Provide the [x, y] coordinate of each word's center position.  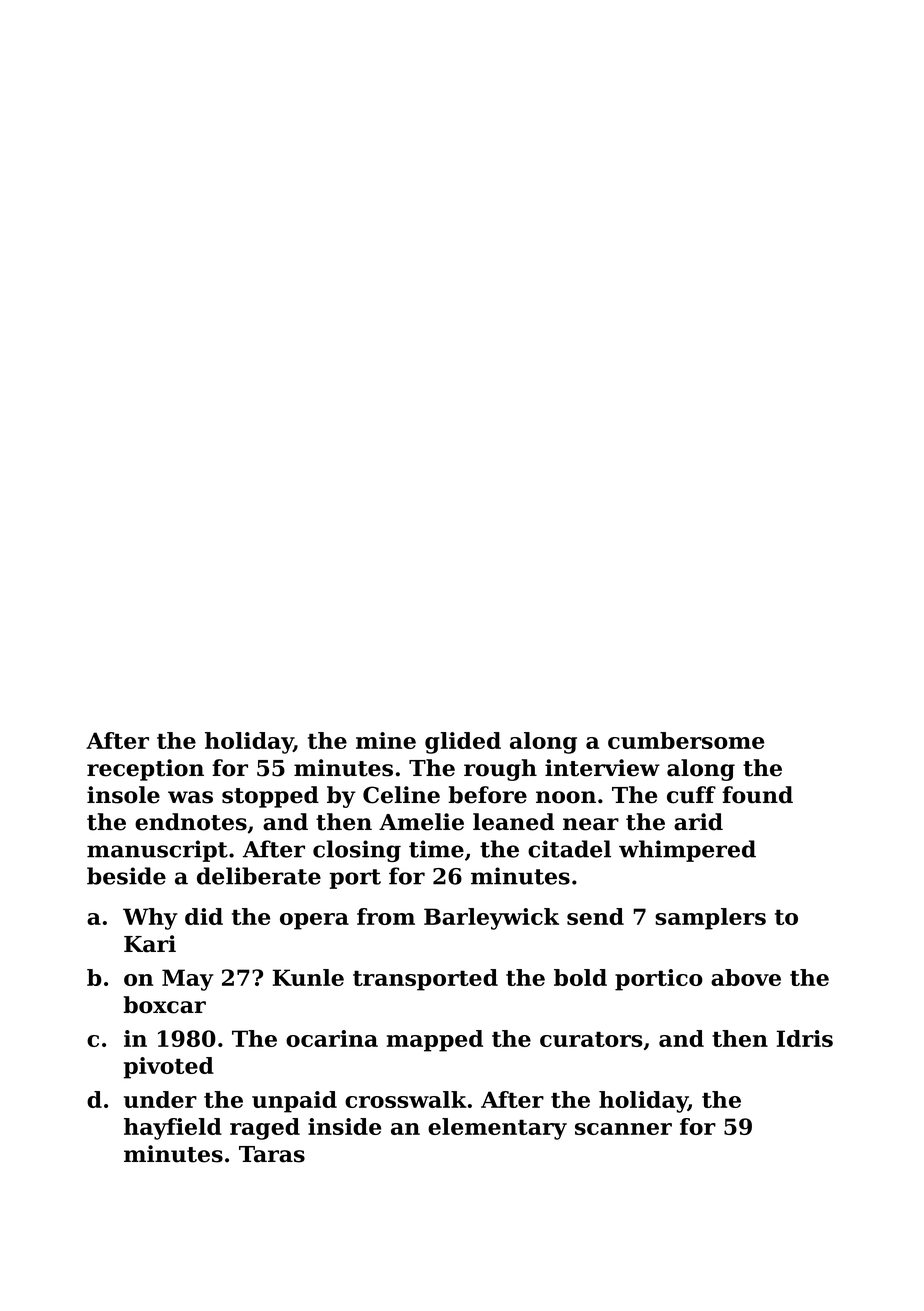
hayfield [173, 1129]
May [187, 980]
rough [500, 770]
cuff [691, 795]
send [595, 916]
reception [145, 770]
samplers [710, 919]
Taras [272, 1154]
